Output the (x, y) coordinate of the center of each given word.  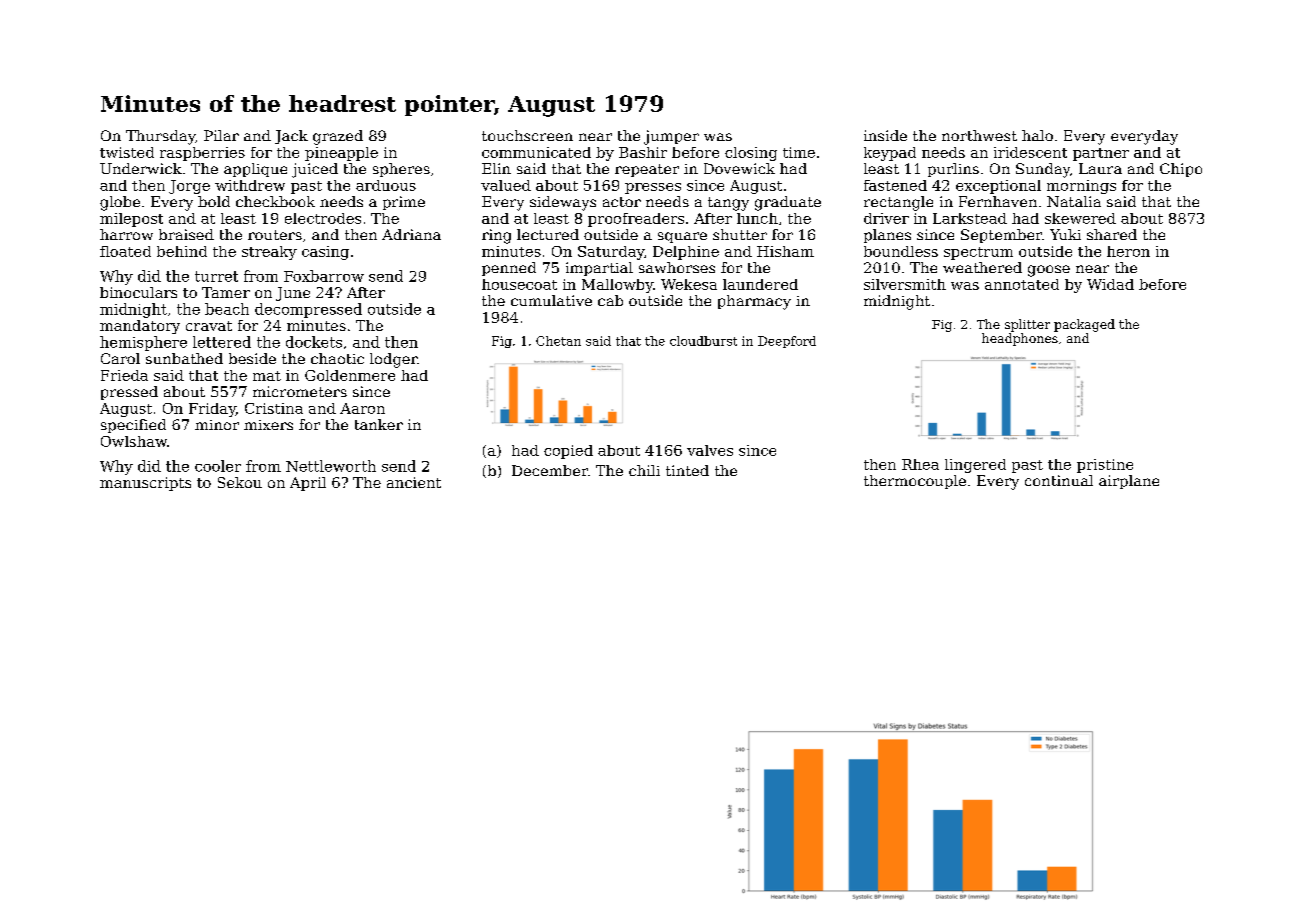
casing (325, 253)
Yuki (1065, 234)
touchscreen (527, 135)
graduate (788, 203)
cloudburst (703, 341)
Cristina (274, 408)
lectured (548, 234)
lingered (975, 466)
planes (887, 236)
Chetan (558, 341)
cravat (209, 326)
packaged (1084, 325)
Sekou (240, 482)
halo (1037, 135)
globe (120, 203)
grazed (338, 137)
